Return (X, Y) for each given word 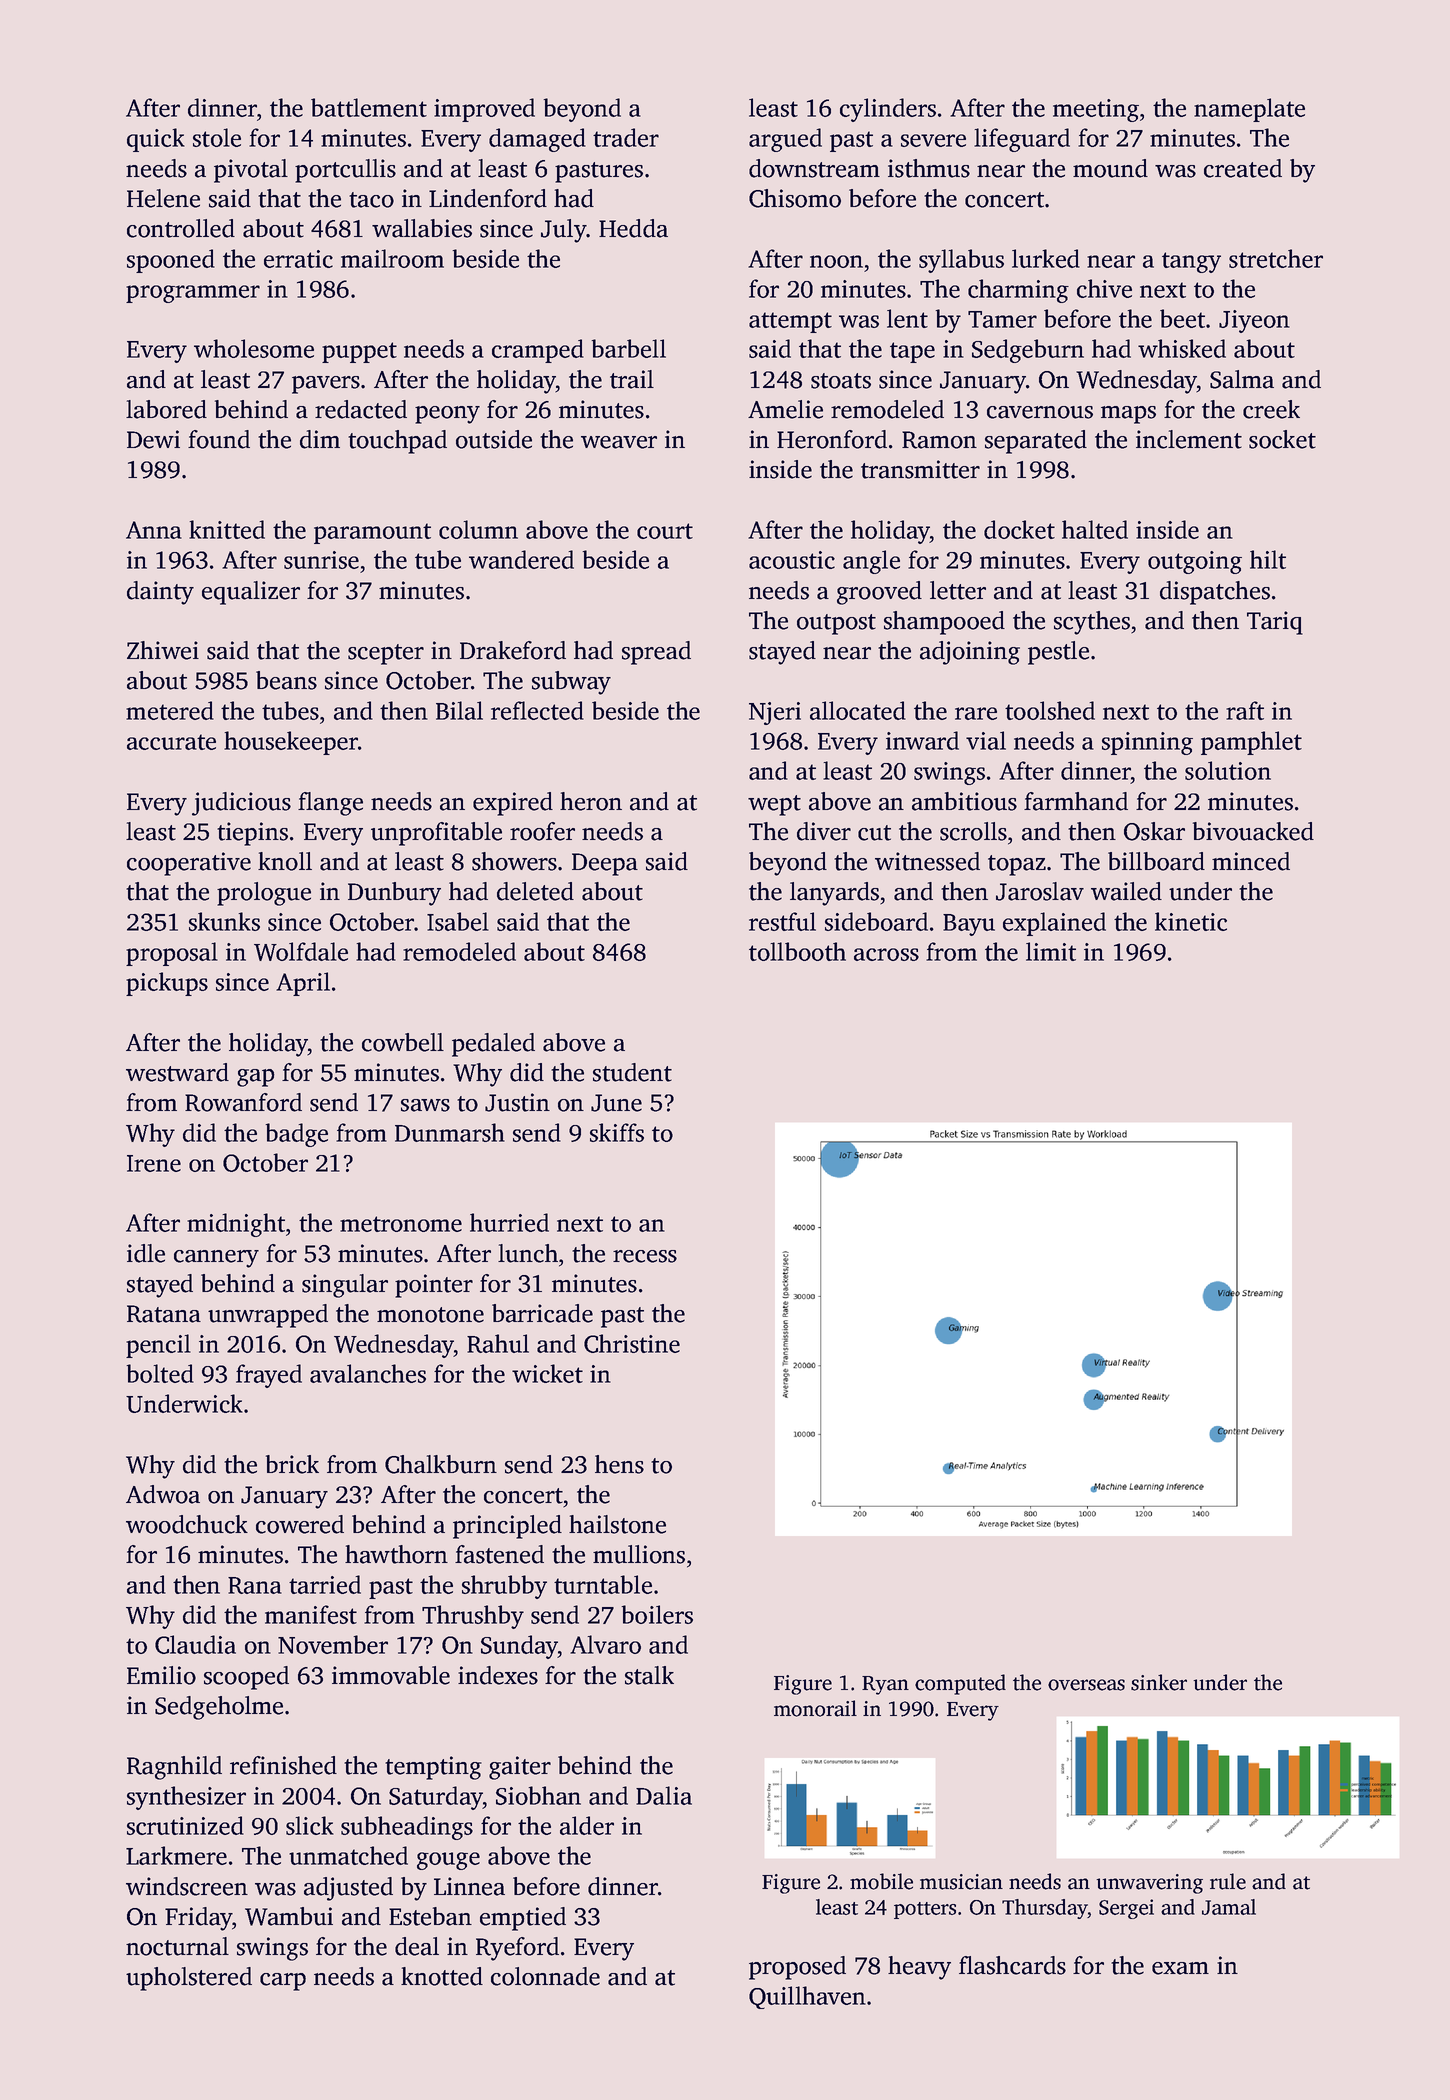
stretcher (1276, 258)
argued (785, 140)
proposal (172, 954)
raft (1245, 710)
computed (960, 1684)
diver (824, 831)
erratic (298, 259)
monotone (430, 1315)
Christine (632, 1343)
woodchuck (187, 1524)
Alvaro (605, 1644)
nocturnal (177, 1946)
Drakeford (513, 650)
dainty (160, 593)
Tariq (1275, 623)
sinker (1159, 1682)
